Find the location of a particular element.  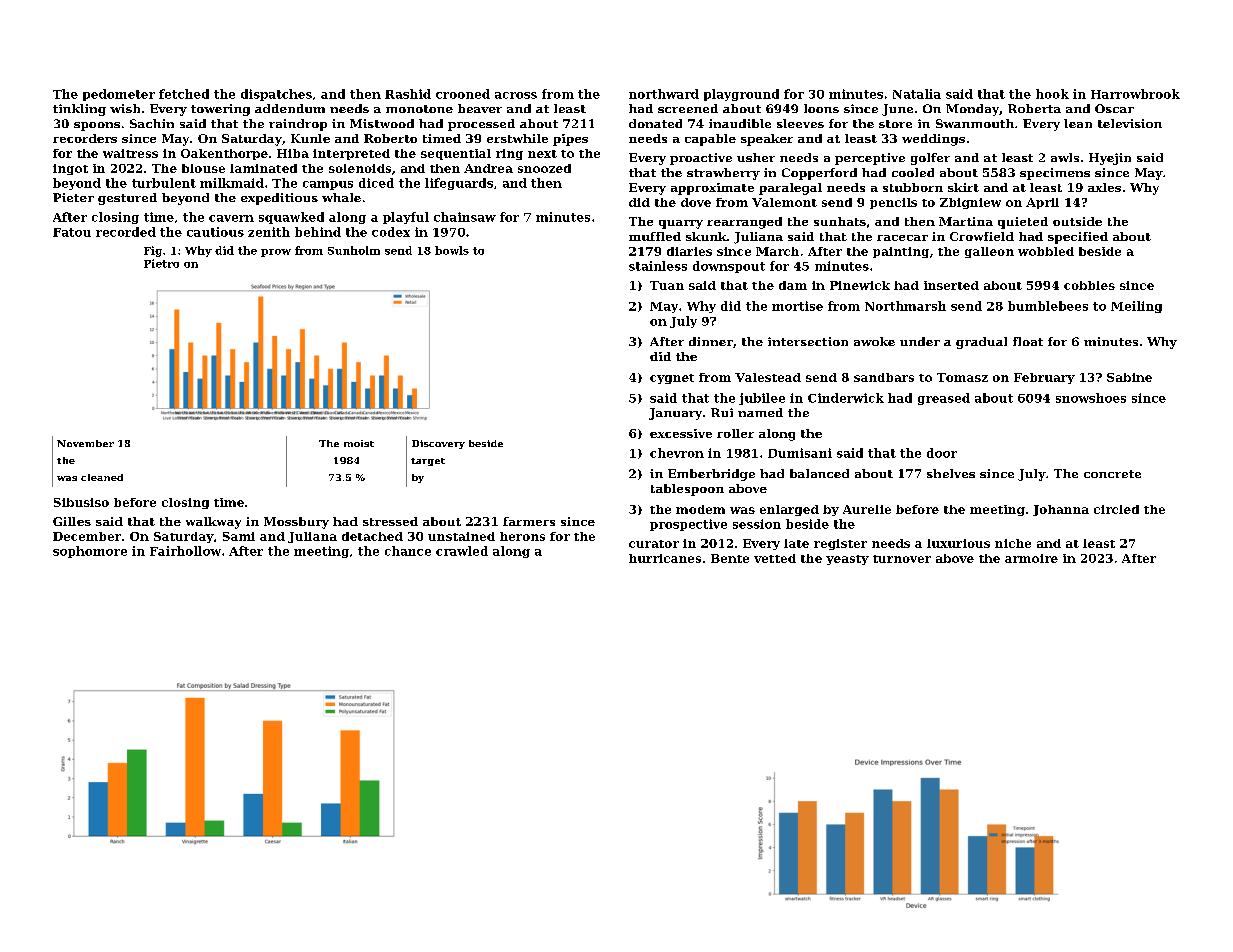

moist is located at coordinates (359, 443).
